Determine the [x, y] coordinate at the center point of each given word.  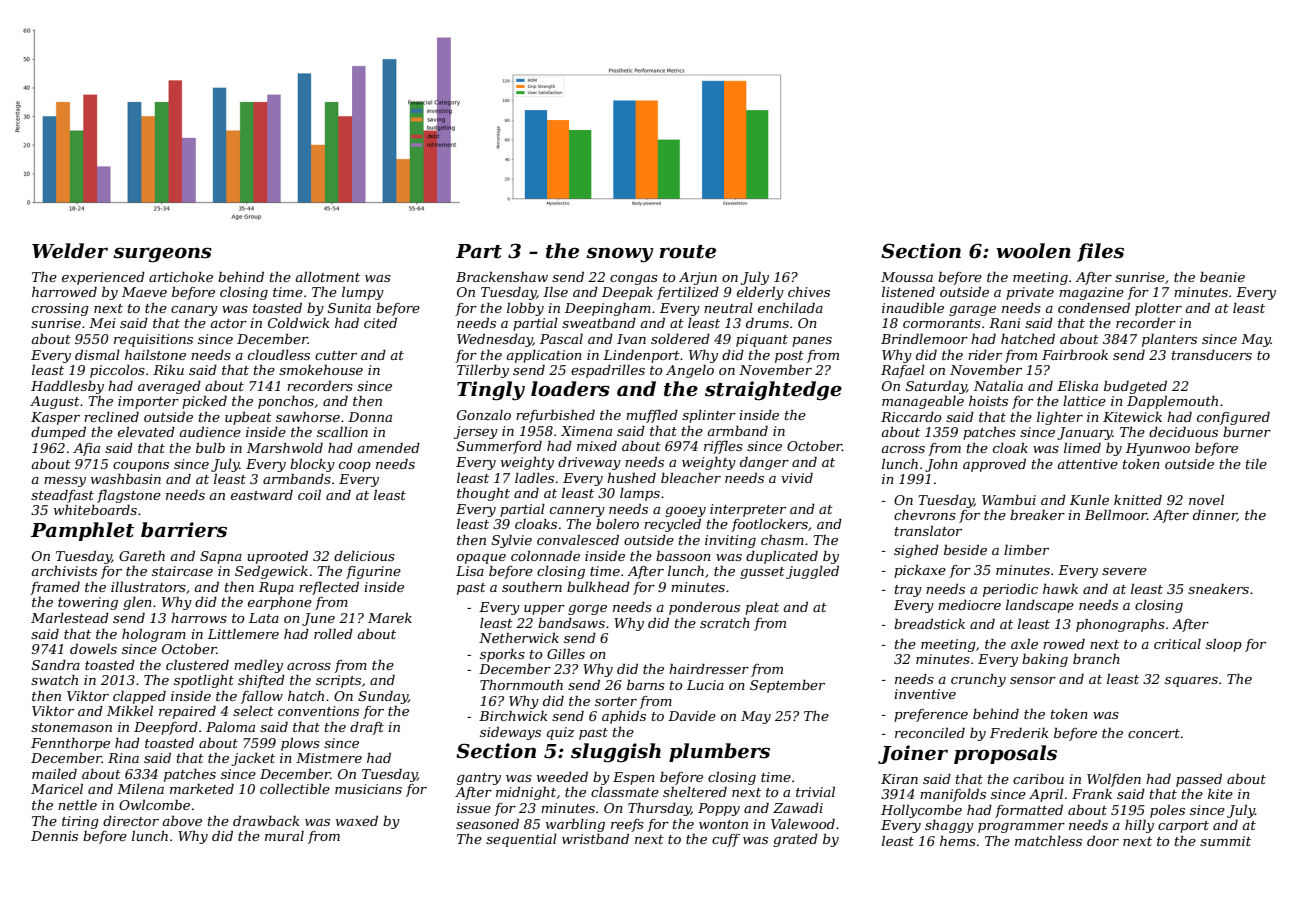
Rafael [903, 371]
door [1103, 841]
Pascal [561, 339]
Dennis [54, 836]
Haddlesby [67, 387]
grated [795, 840]
